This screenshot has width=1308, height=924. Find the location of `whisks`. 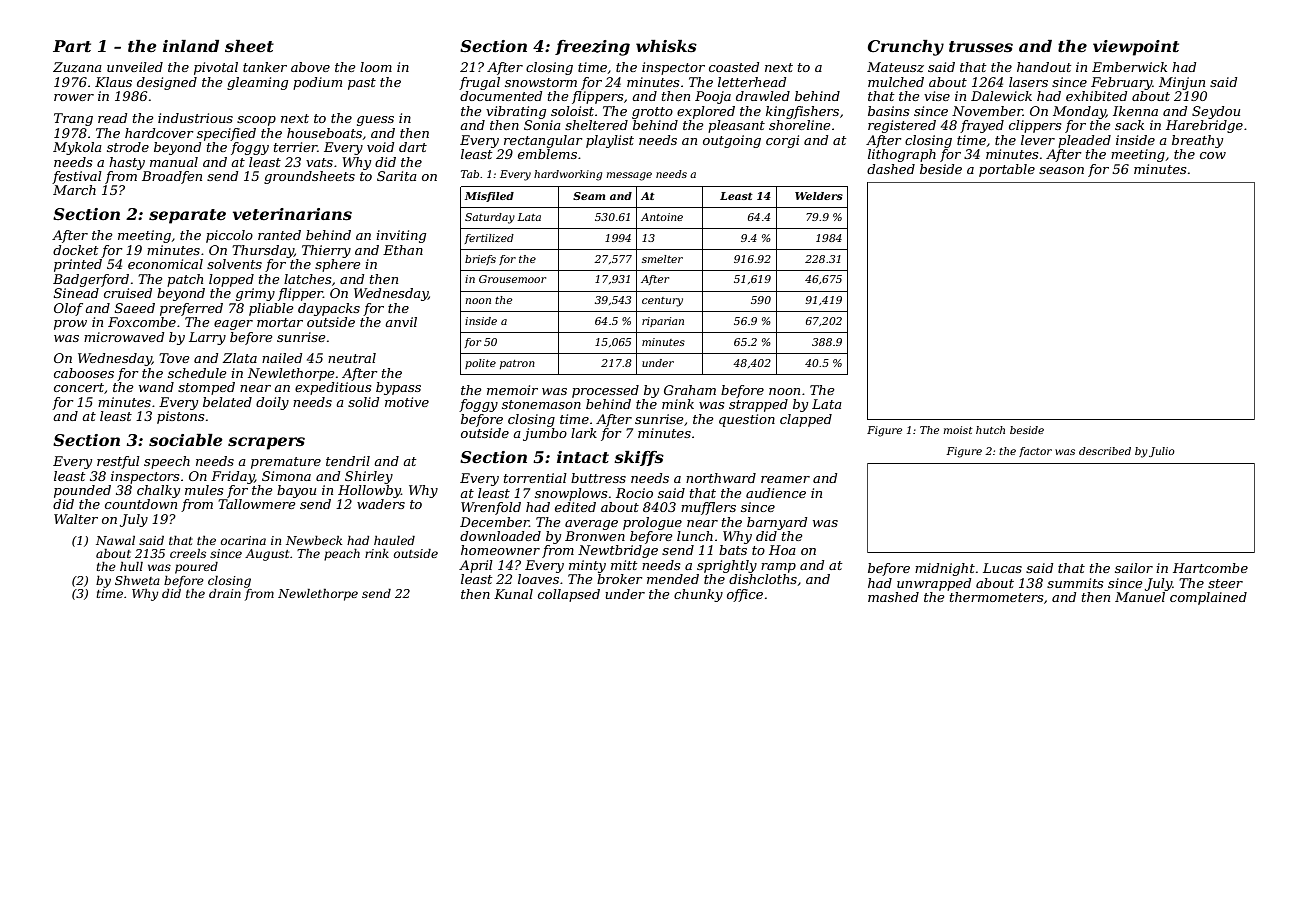

whisks is located at coordinates (666, 46).
